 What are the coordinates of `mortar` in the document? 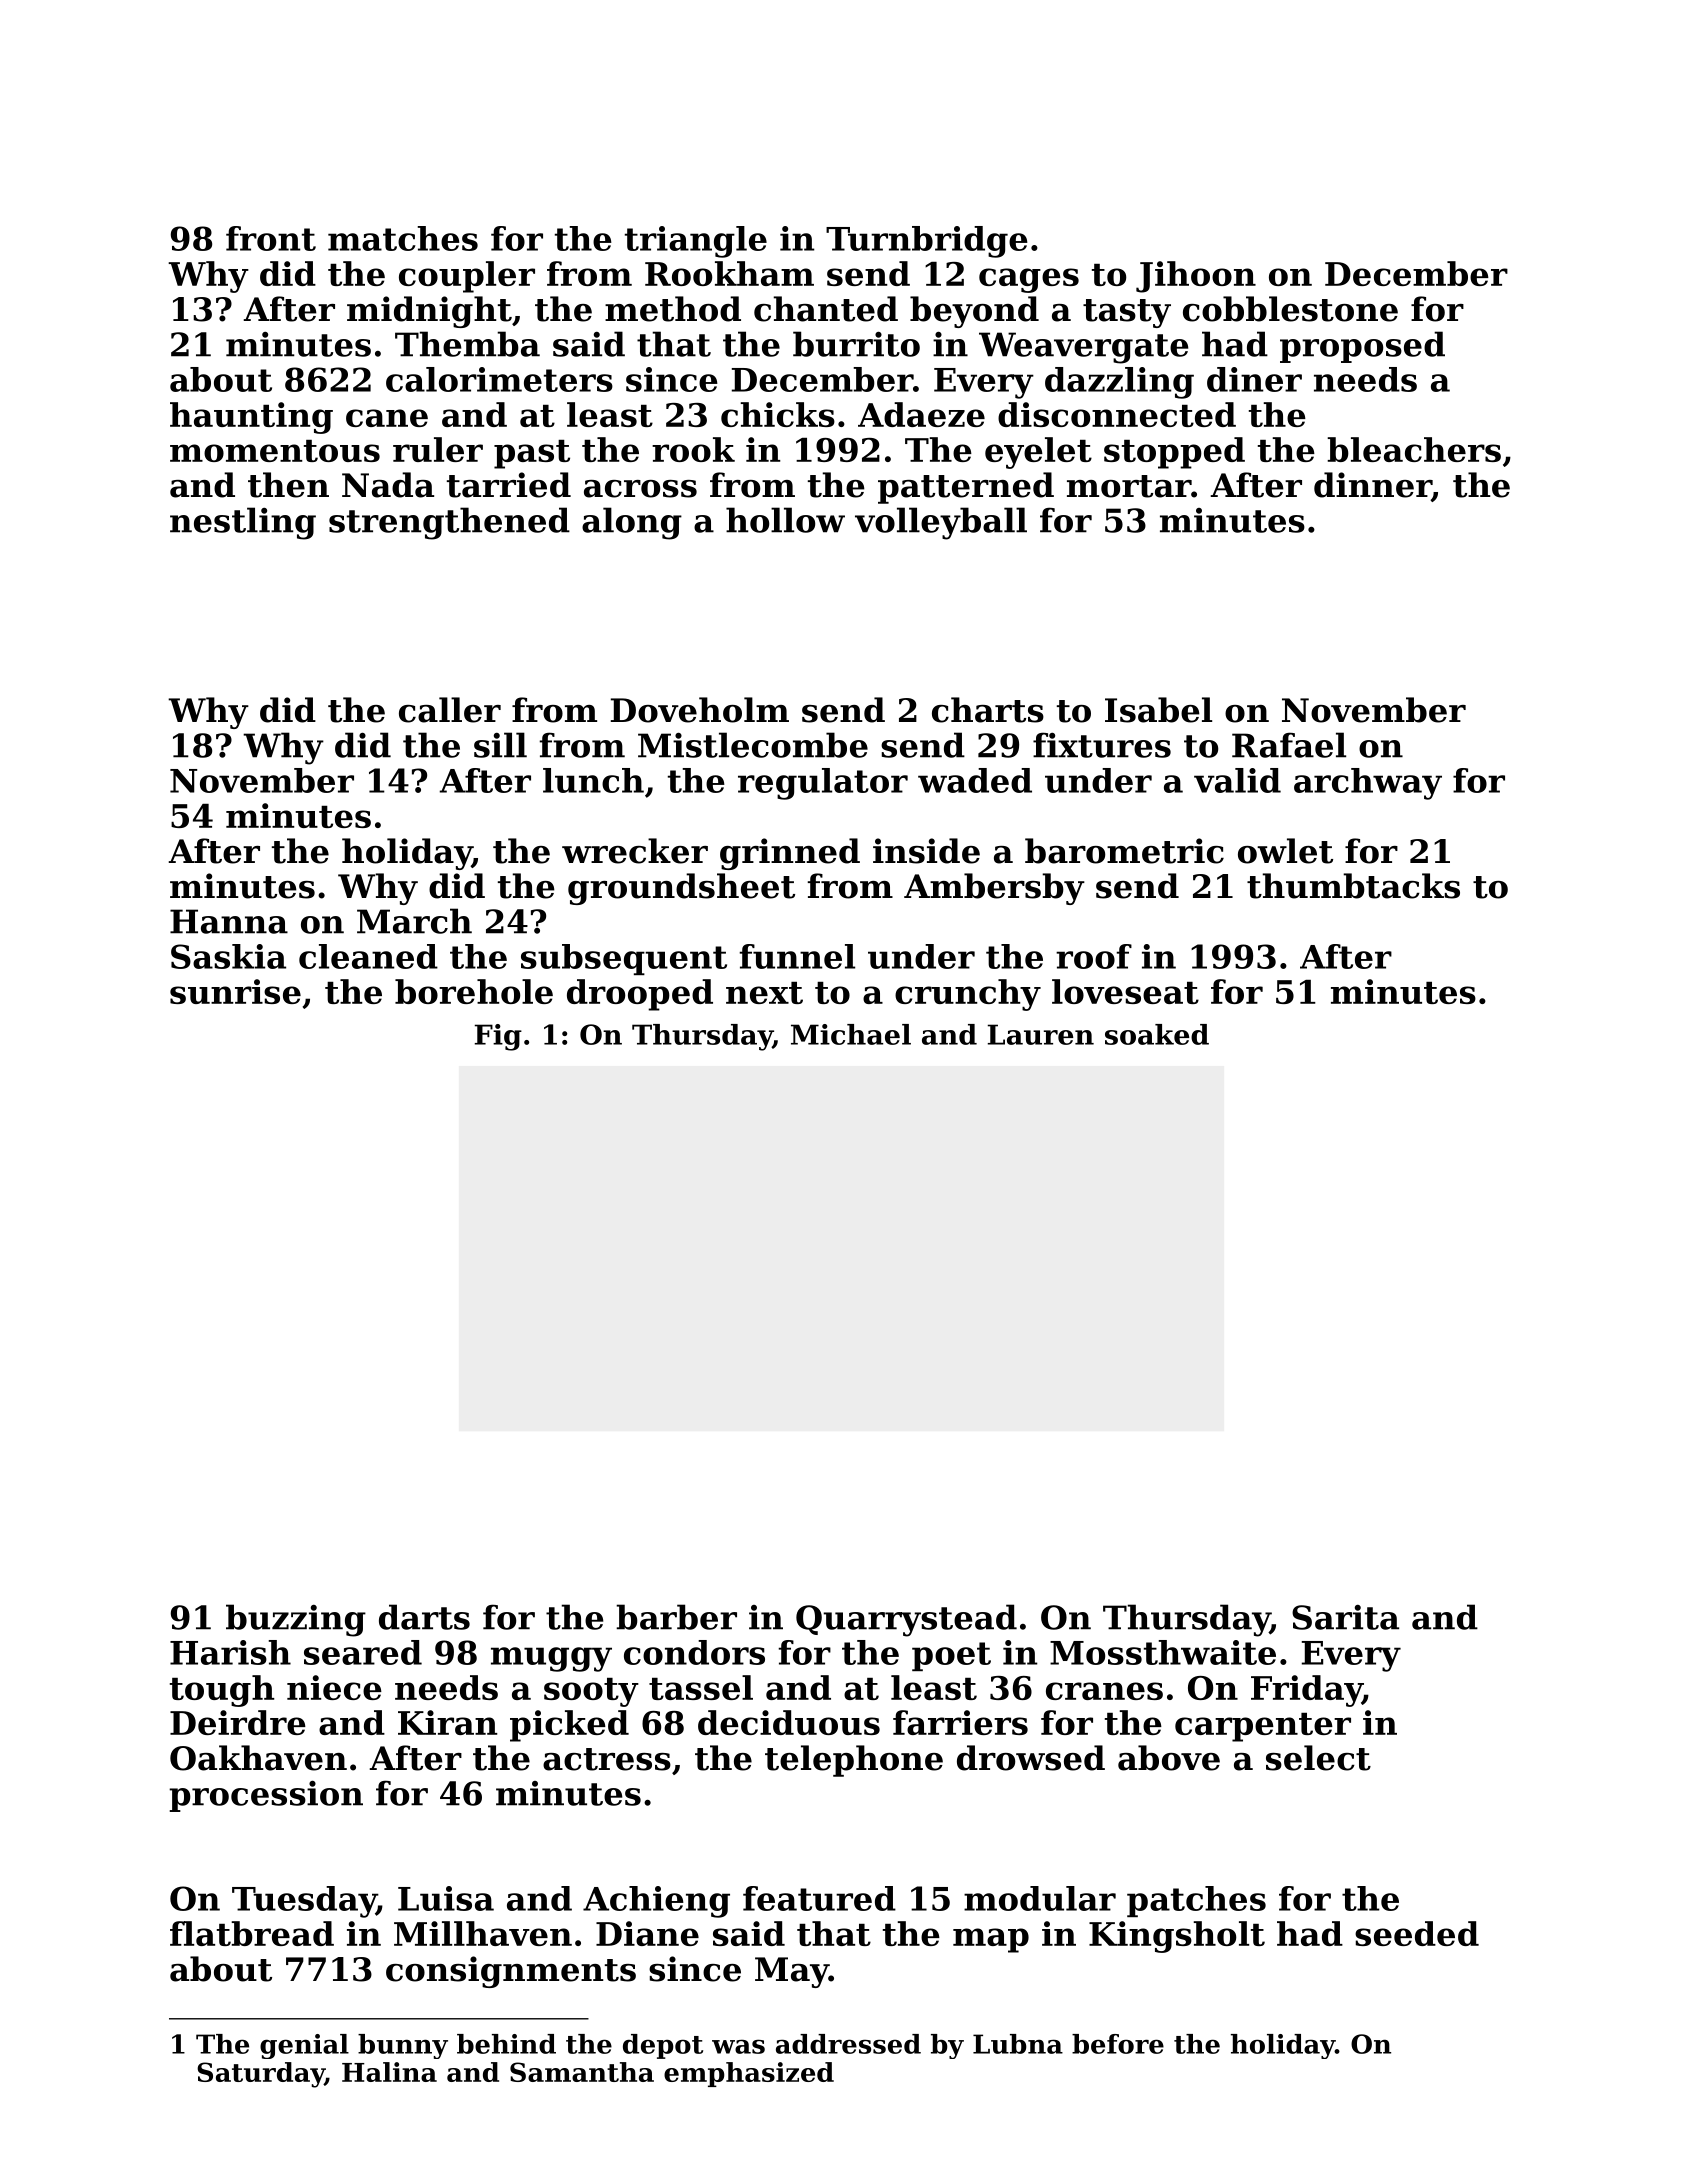 It's located at (1129, 486).
